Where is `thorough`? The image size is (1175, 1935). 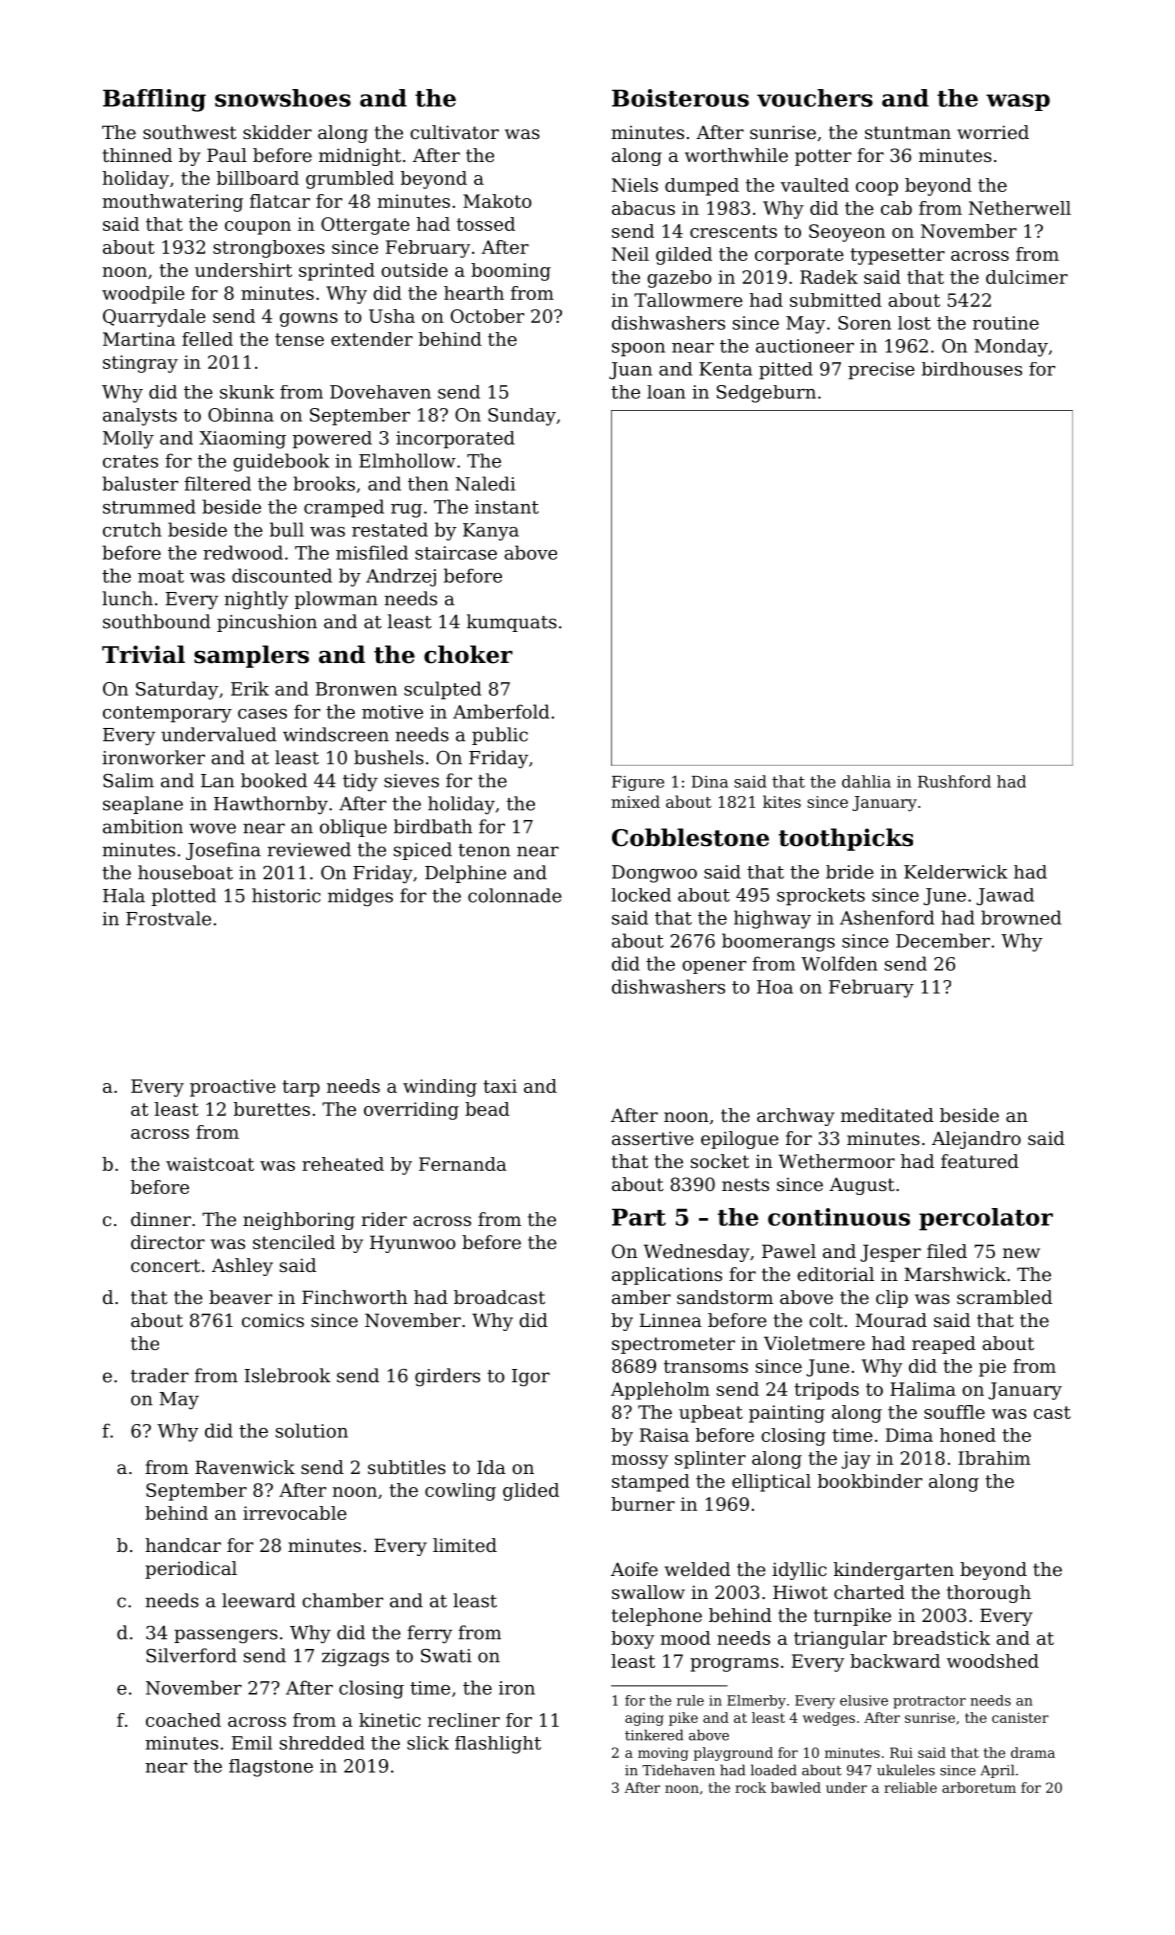
thorough is located at coordinates (989, 1594).
